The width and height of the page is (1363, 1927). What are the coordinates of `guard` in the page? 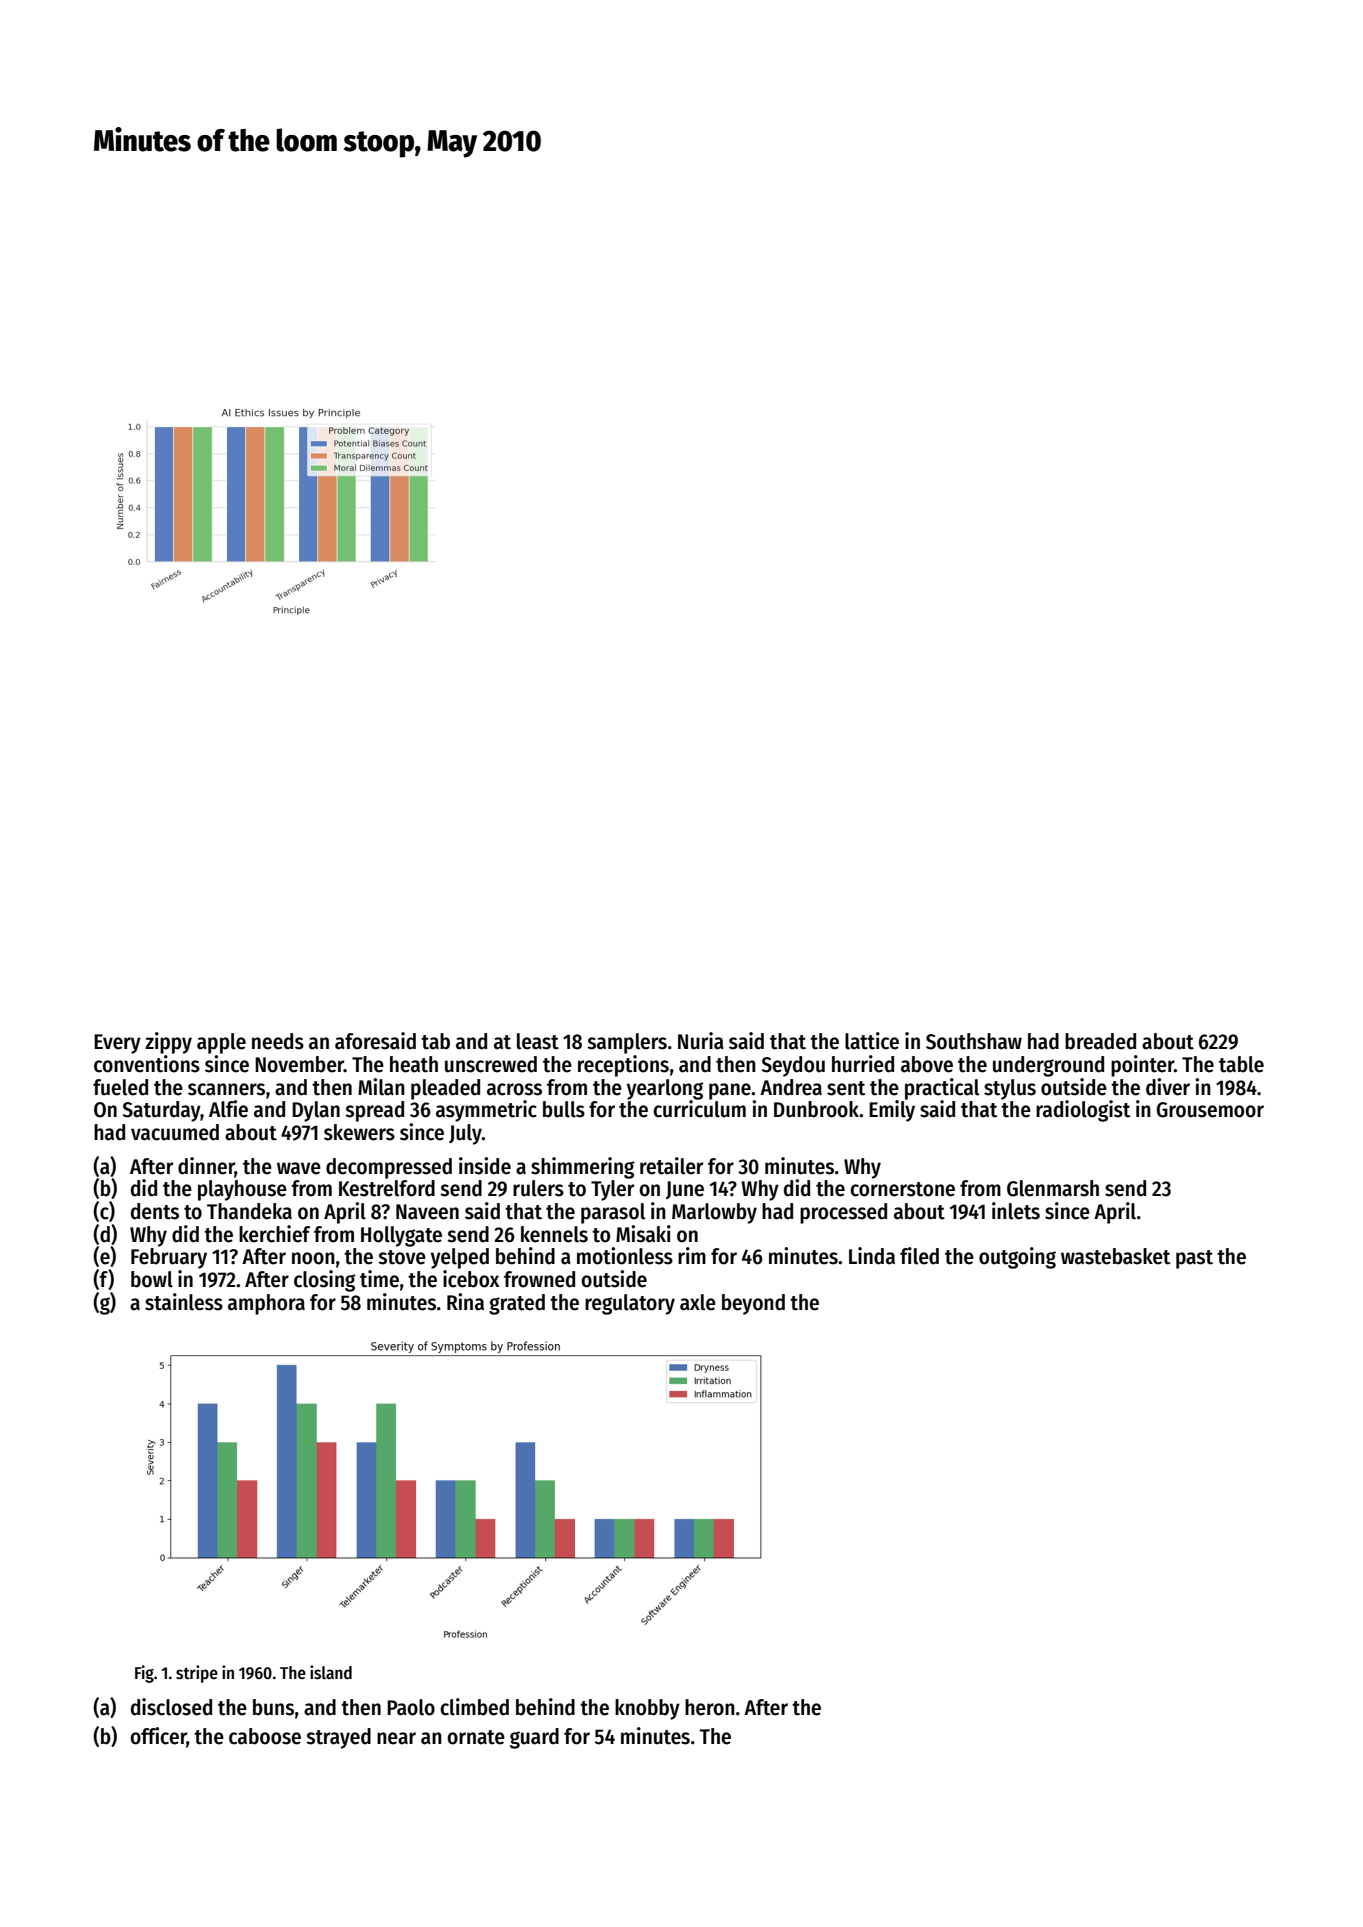 It's located at (534, 1738).
